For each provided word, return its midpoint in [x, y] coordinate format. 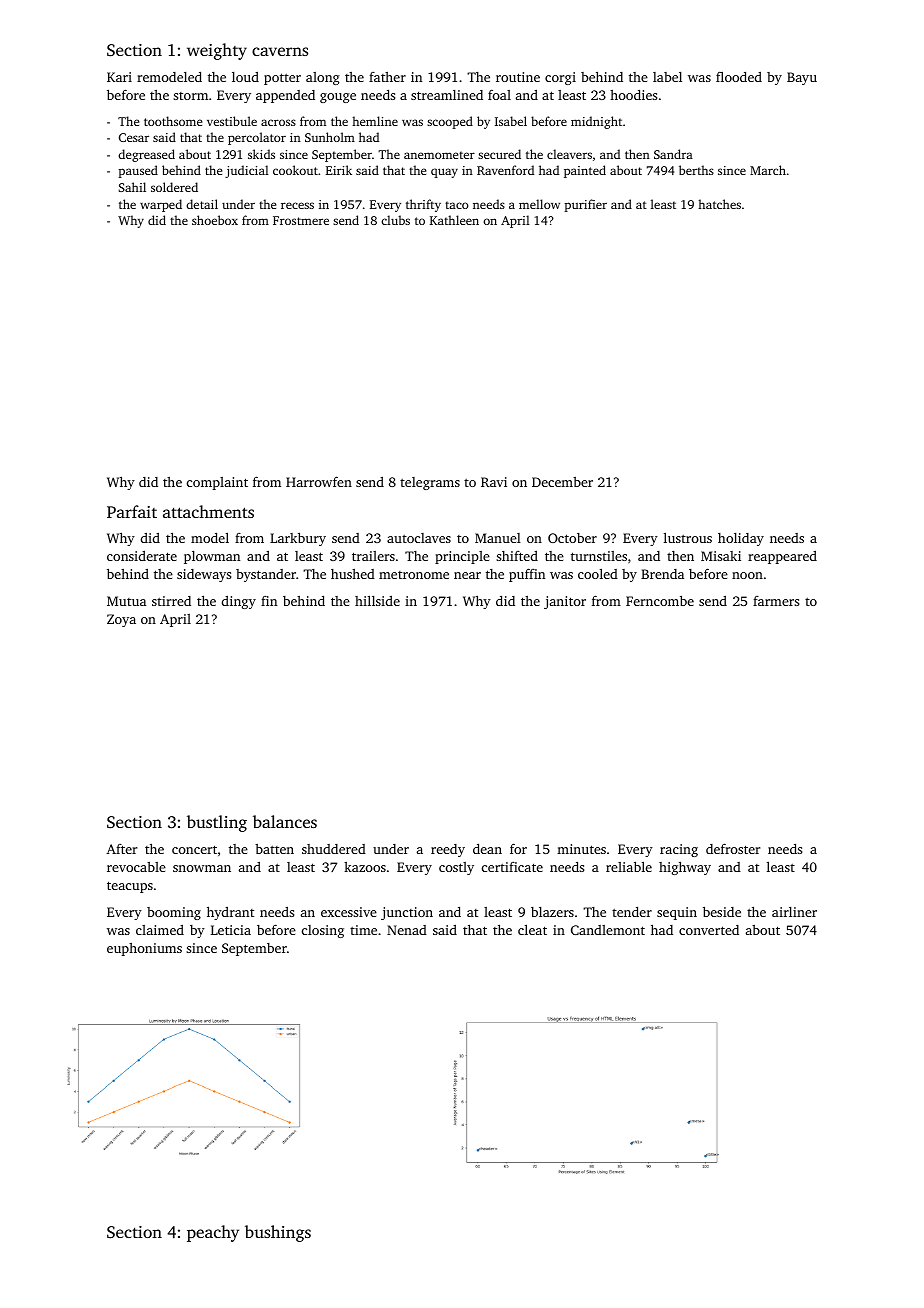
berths [696, 170]
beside [722, 911]
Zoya [121, 620]
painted [585, 171]
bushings [278, 1233]
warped [161, 205]
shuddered [334, 849]
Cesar [134, 137]
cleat [532, 929]
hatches [719, 204]
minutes [581, 849]
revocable [136, 867]
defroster [733, 848]
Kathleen [454, 220]
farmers [776, 601]
